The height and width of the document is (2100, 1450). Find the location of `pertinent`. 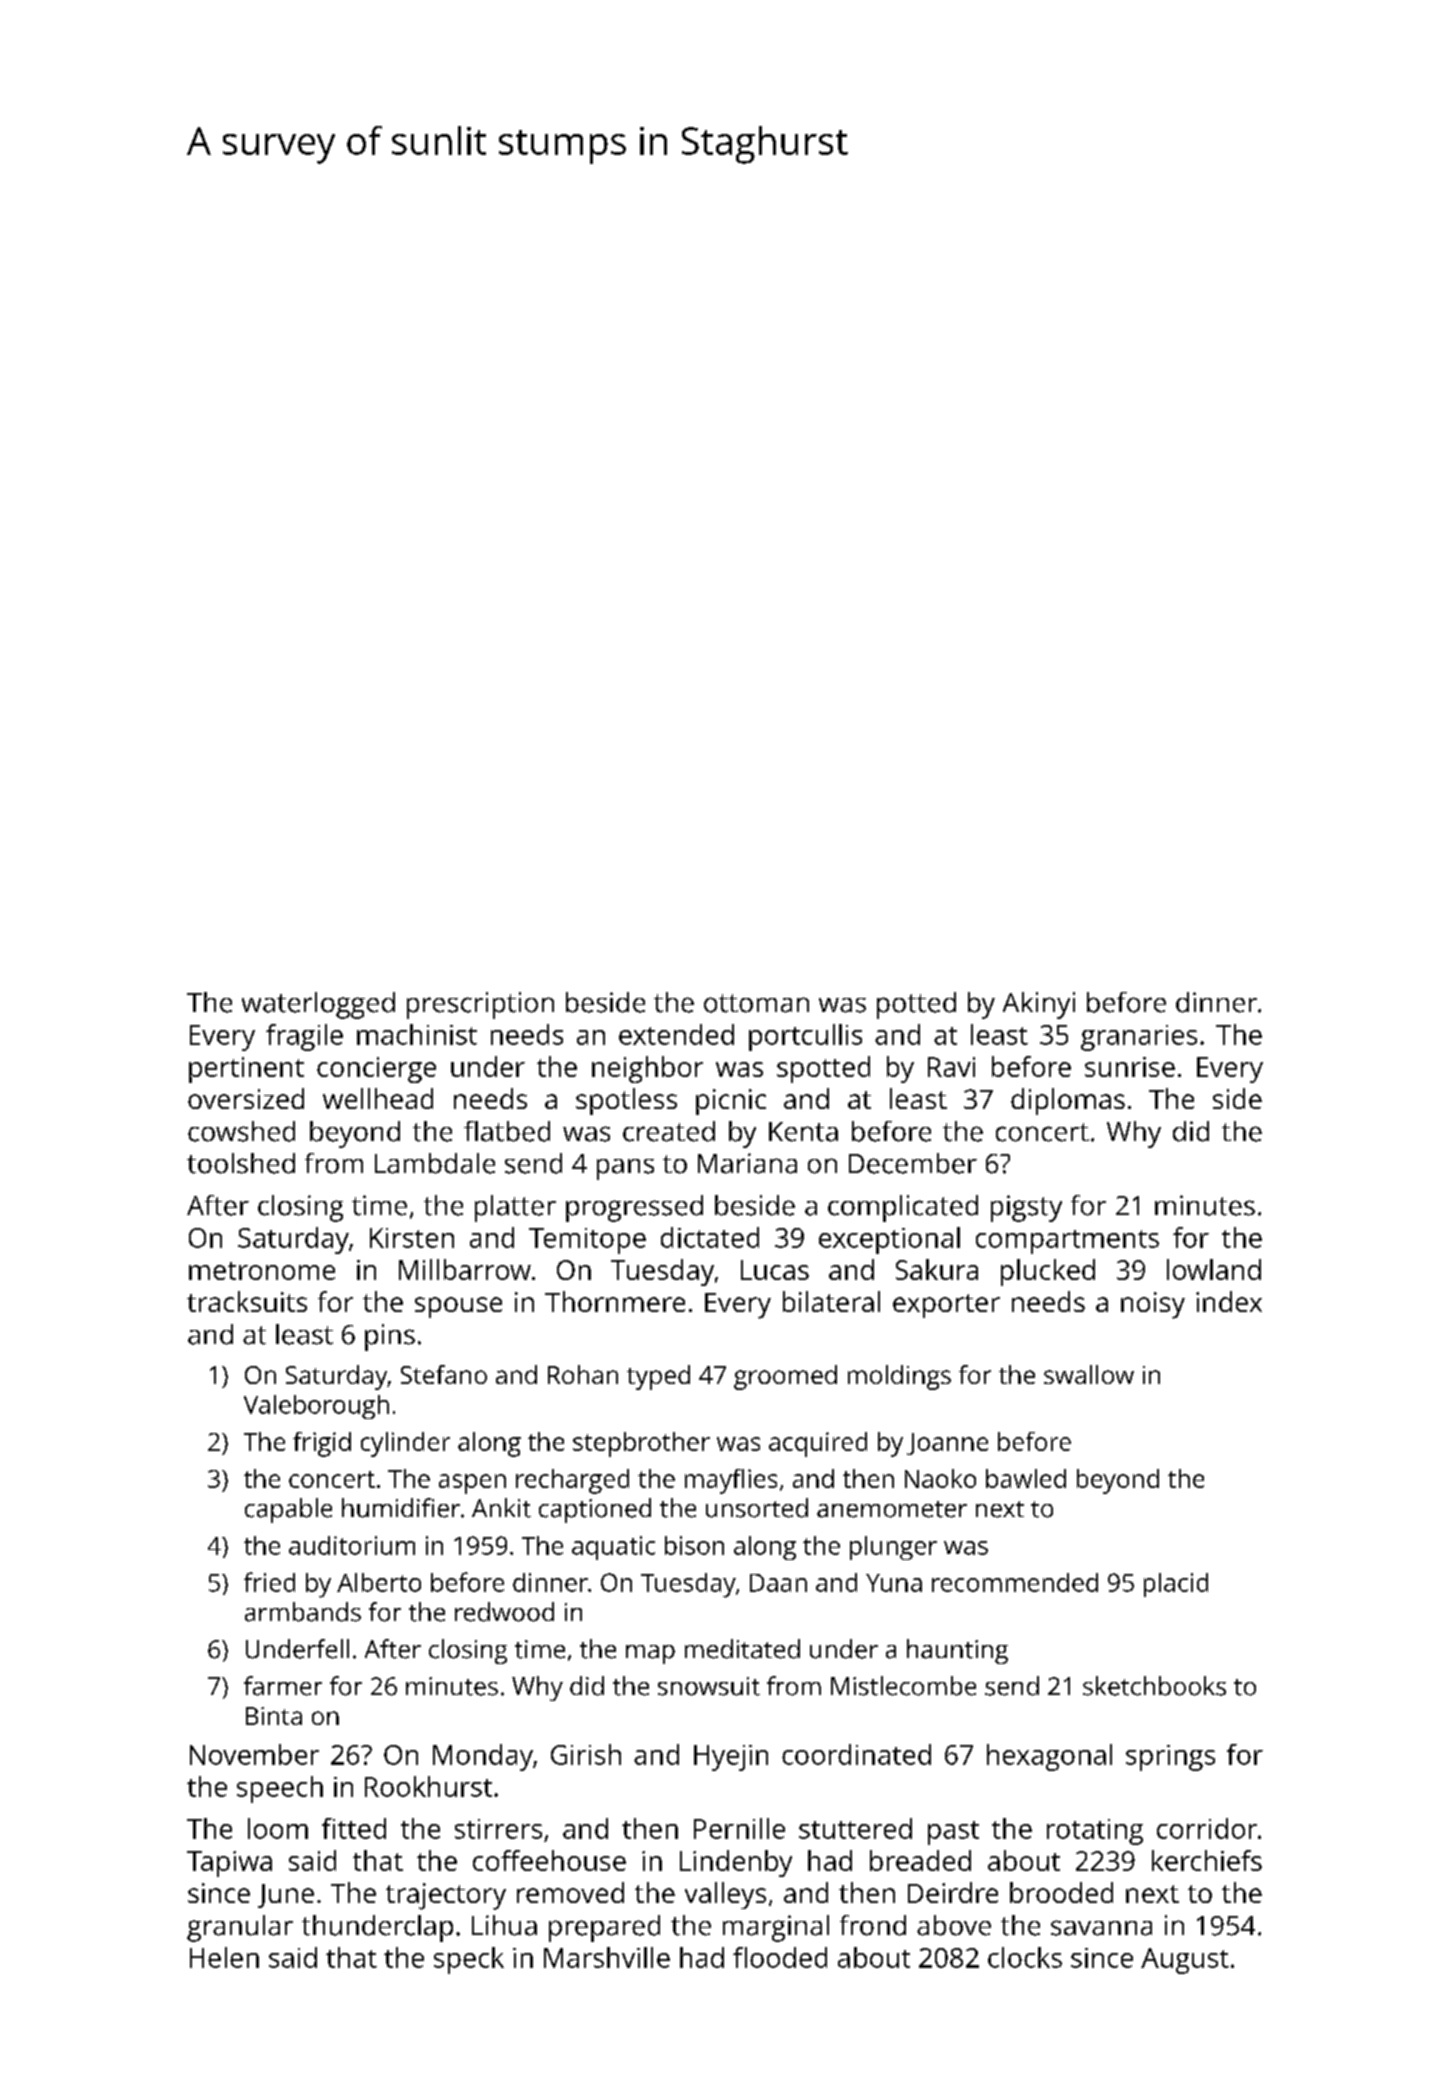

pertinent is located at coordinates (246, 1070).
